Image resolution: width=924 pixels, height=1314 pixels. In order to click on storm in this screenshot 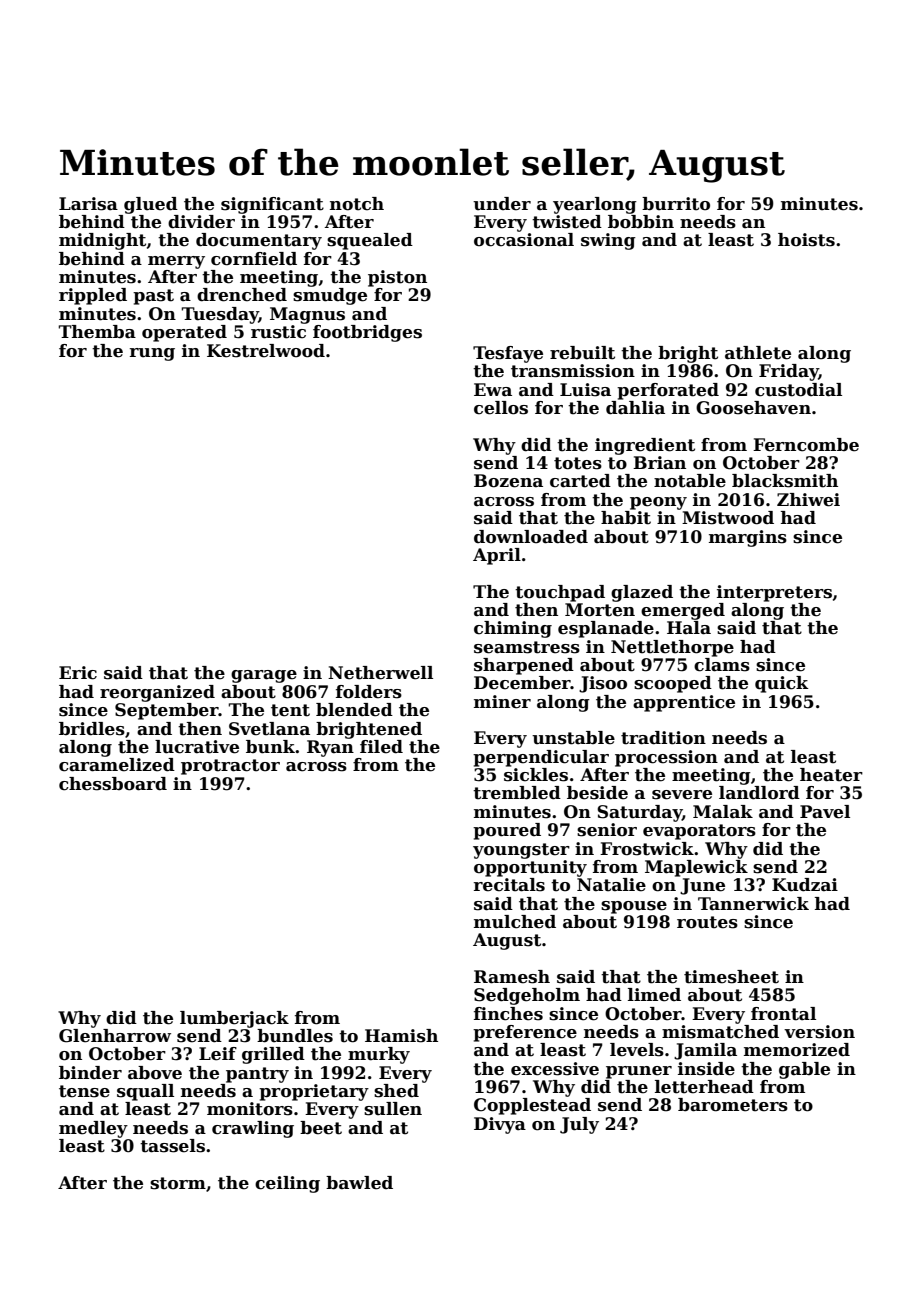, I will do `click(178, 1183)`.
